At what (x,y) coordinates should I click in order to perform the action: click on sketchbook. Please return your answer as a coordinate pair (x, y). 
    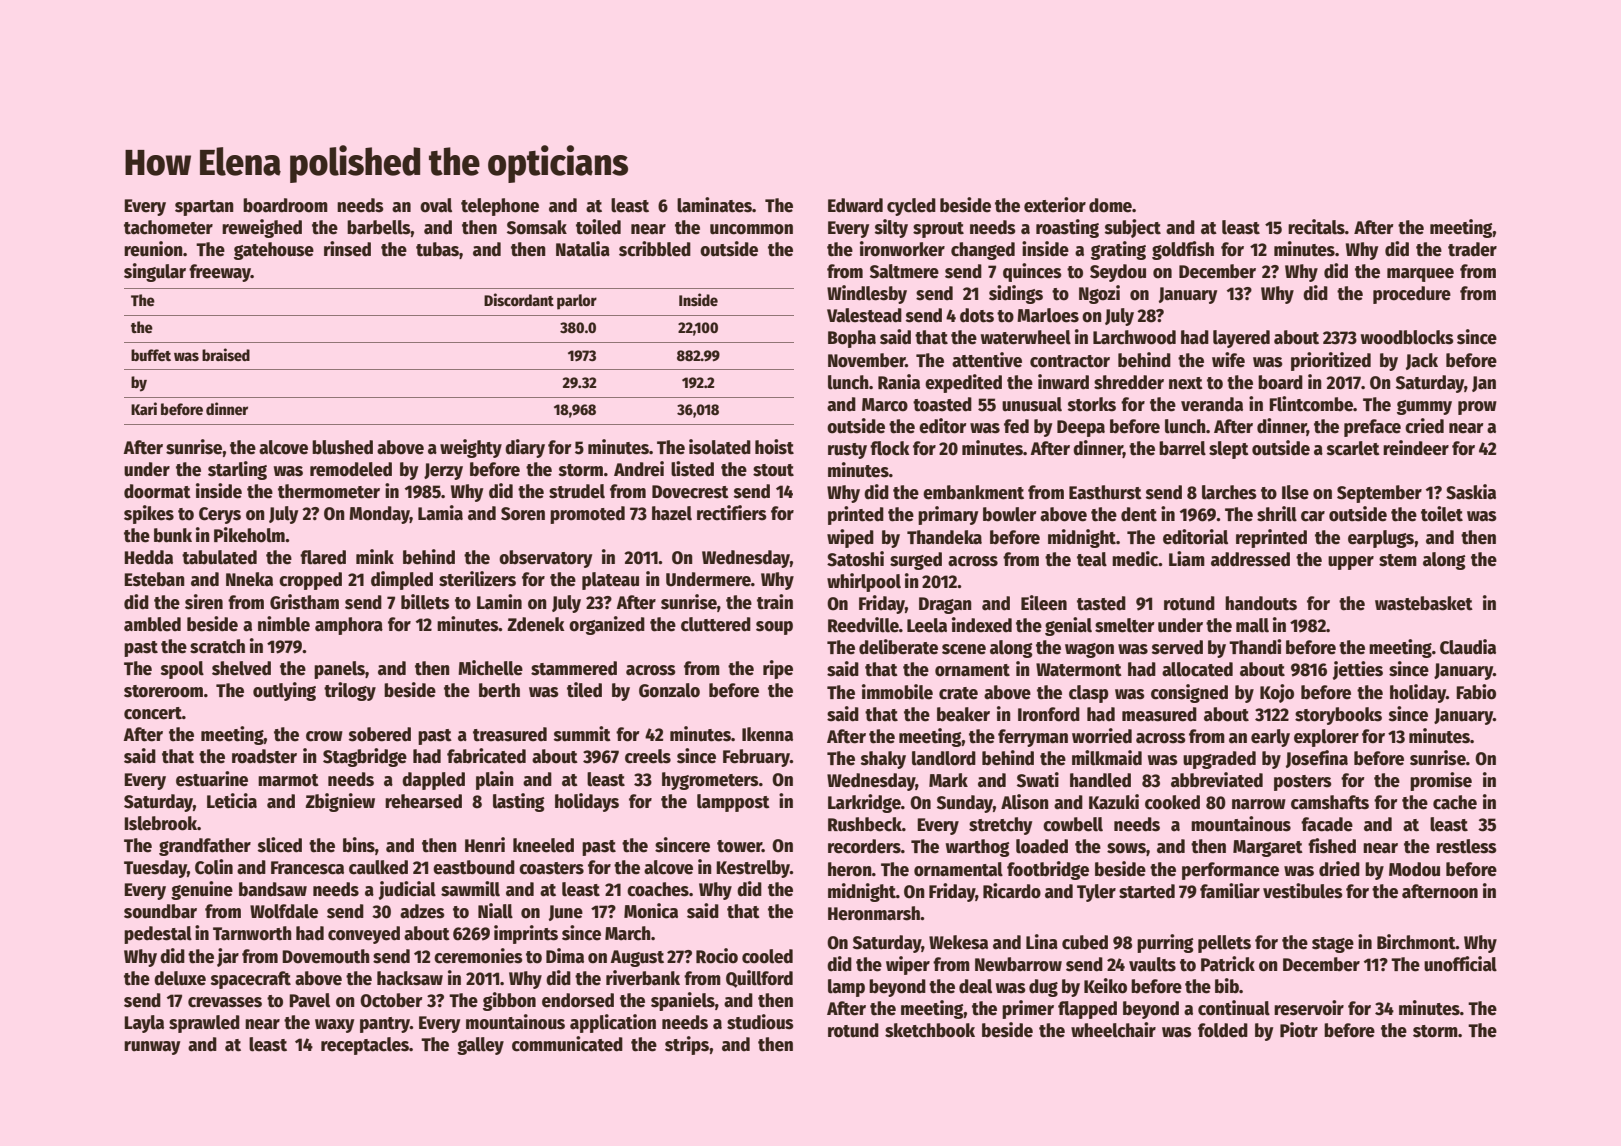
    Looking at the image, I should click on (930, 1030).
